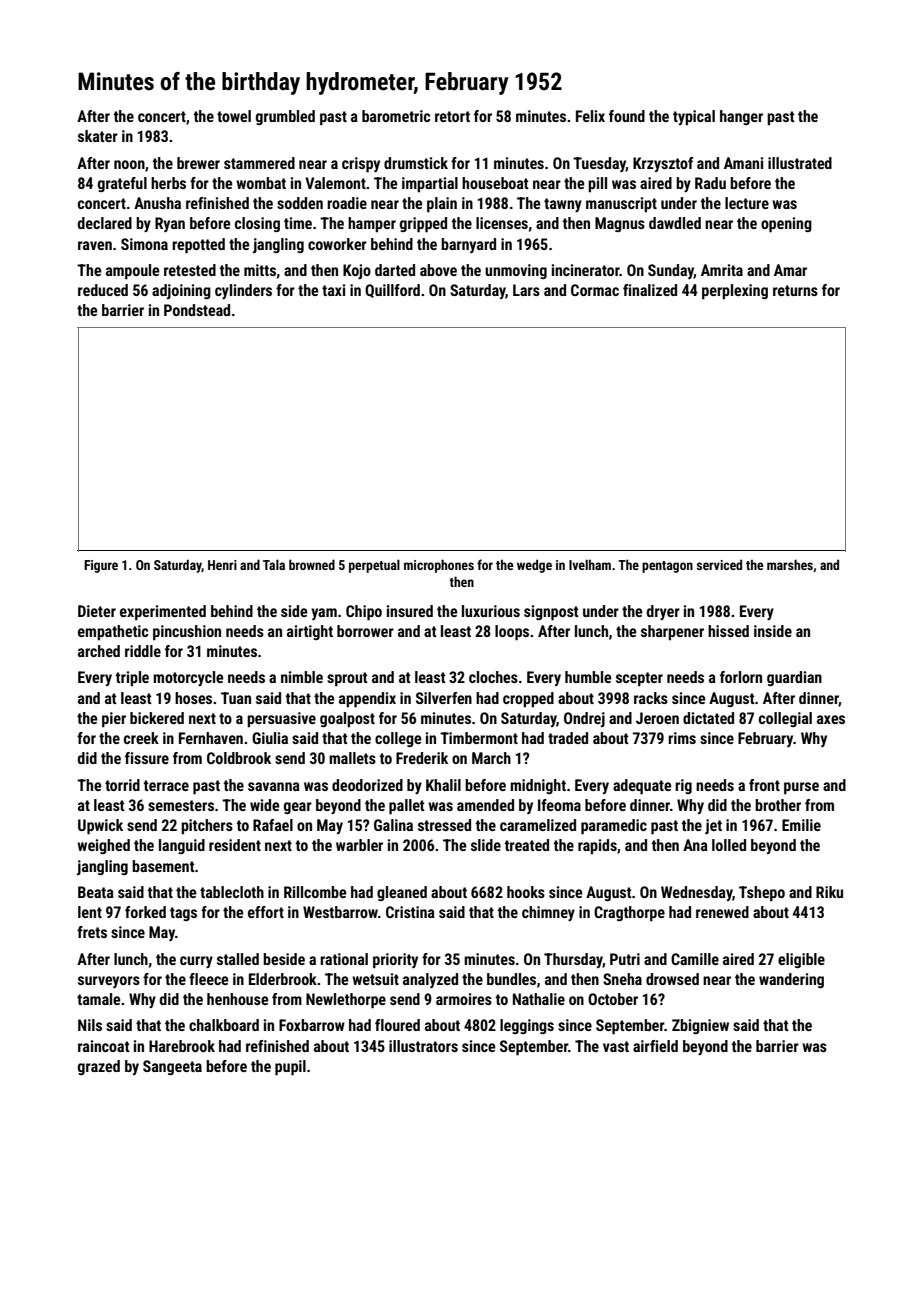 The height and width of the document is (1308, 924). What do you see at coordinates (402, 893) in the document?
I see `gleaned` at bounding box center [402, 893].
